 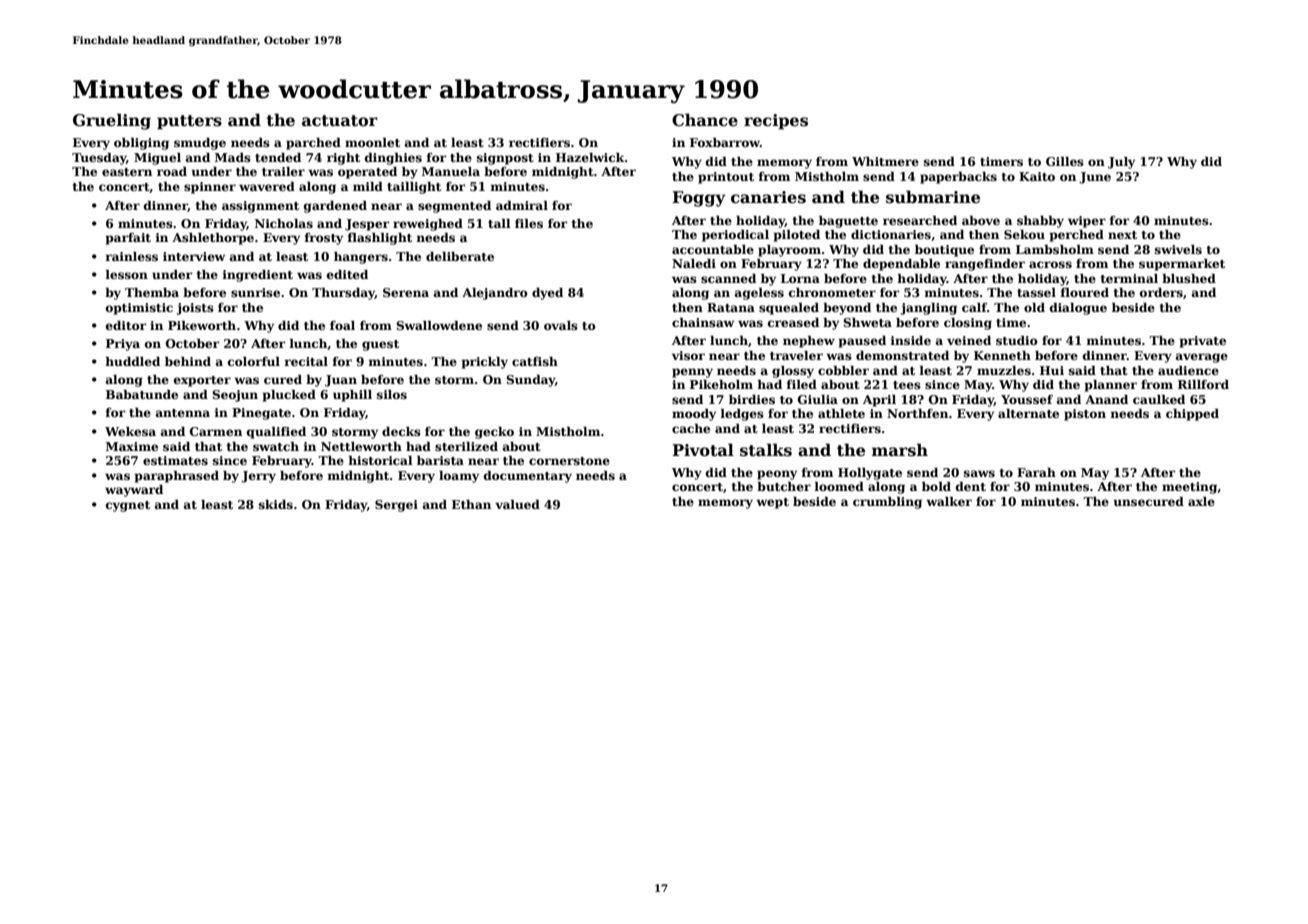 I want to click on gardened, so click(x=335, y=207).
